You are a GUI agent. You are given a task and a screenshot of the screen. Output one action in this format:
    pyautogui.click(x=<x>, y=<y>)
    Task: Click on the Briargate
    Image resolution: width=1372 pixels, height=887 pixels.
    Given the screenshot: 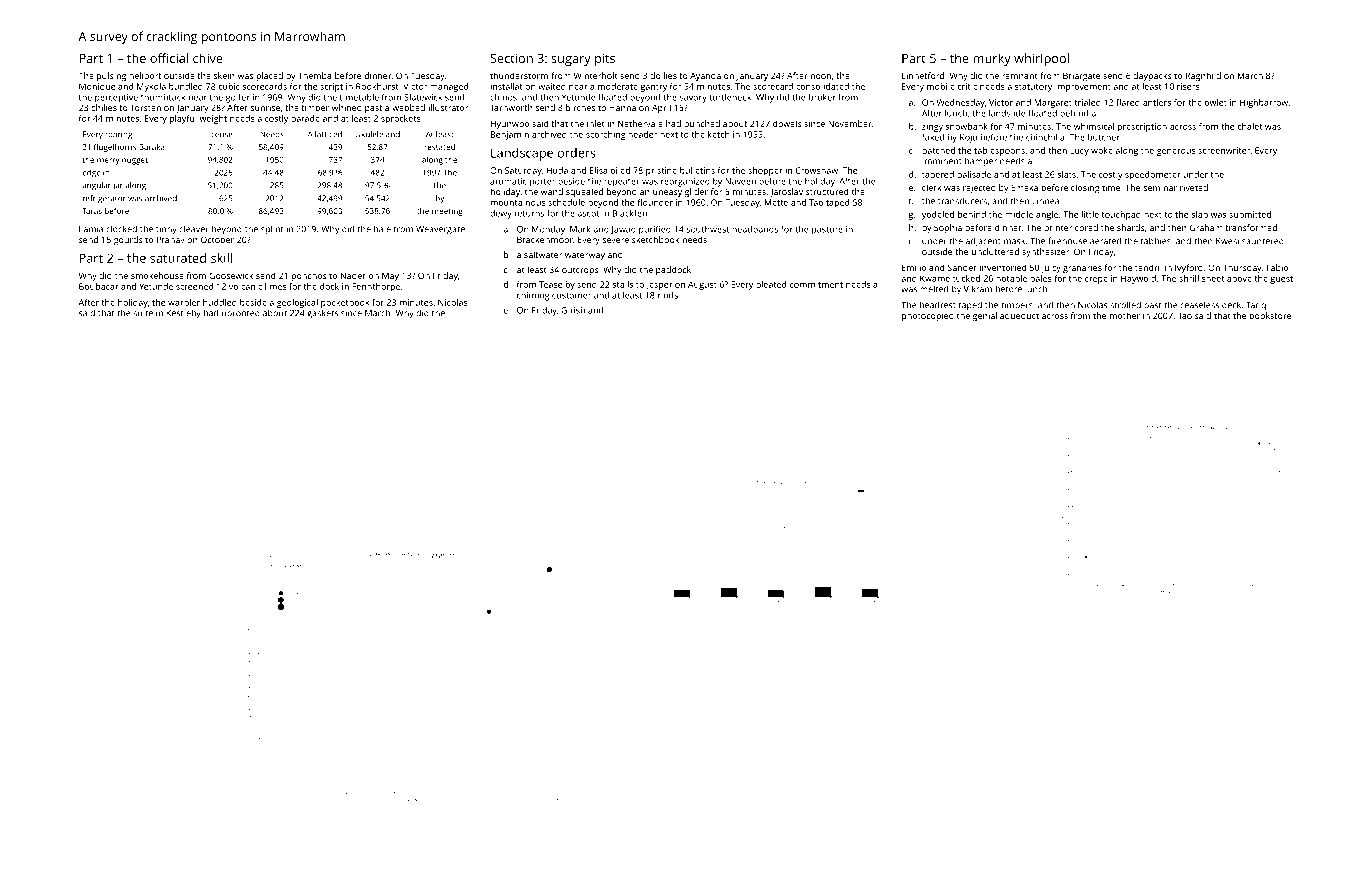 What is the action you would take?
    pyautogui.click(x=1081, y=76)
